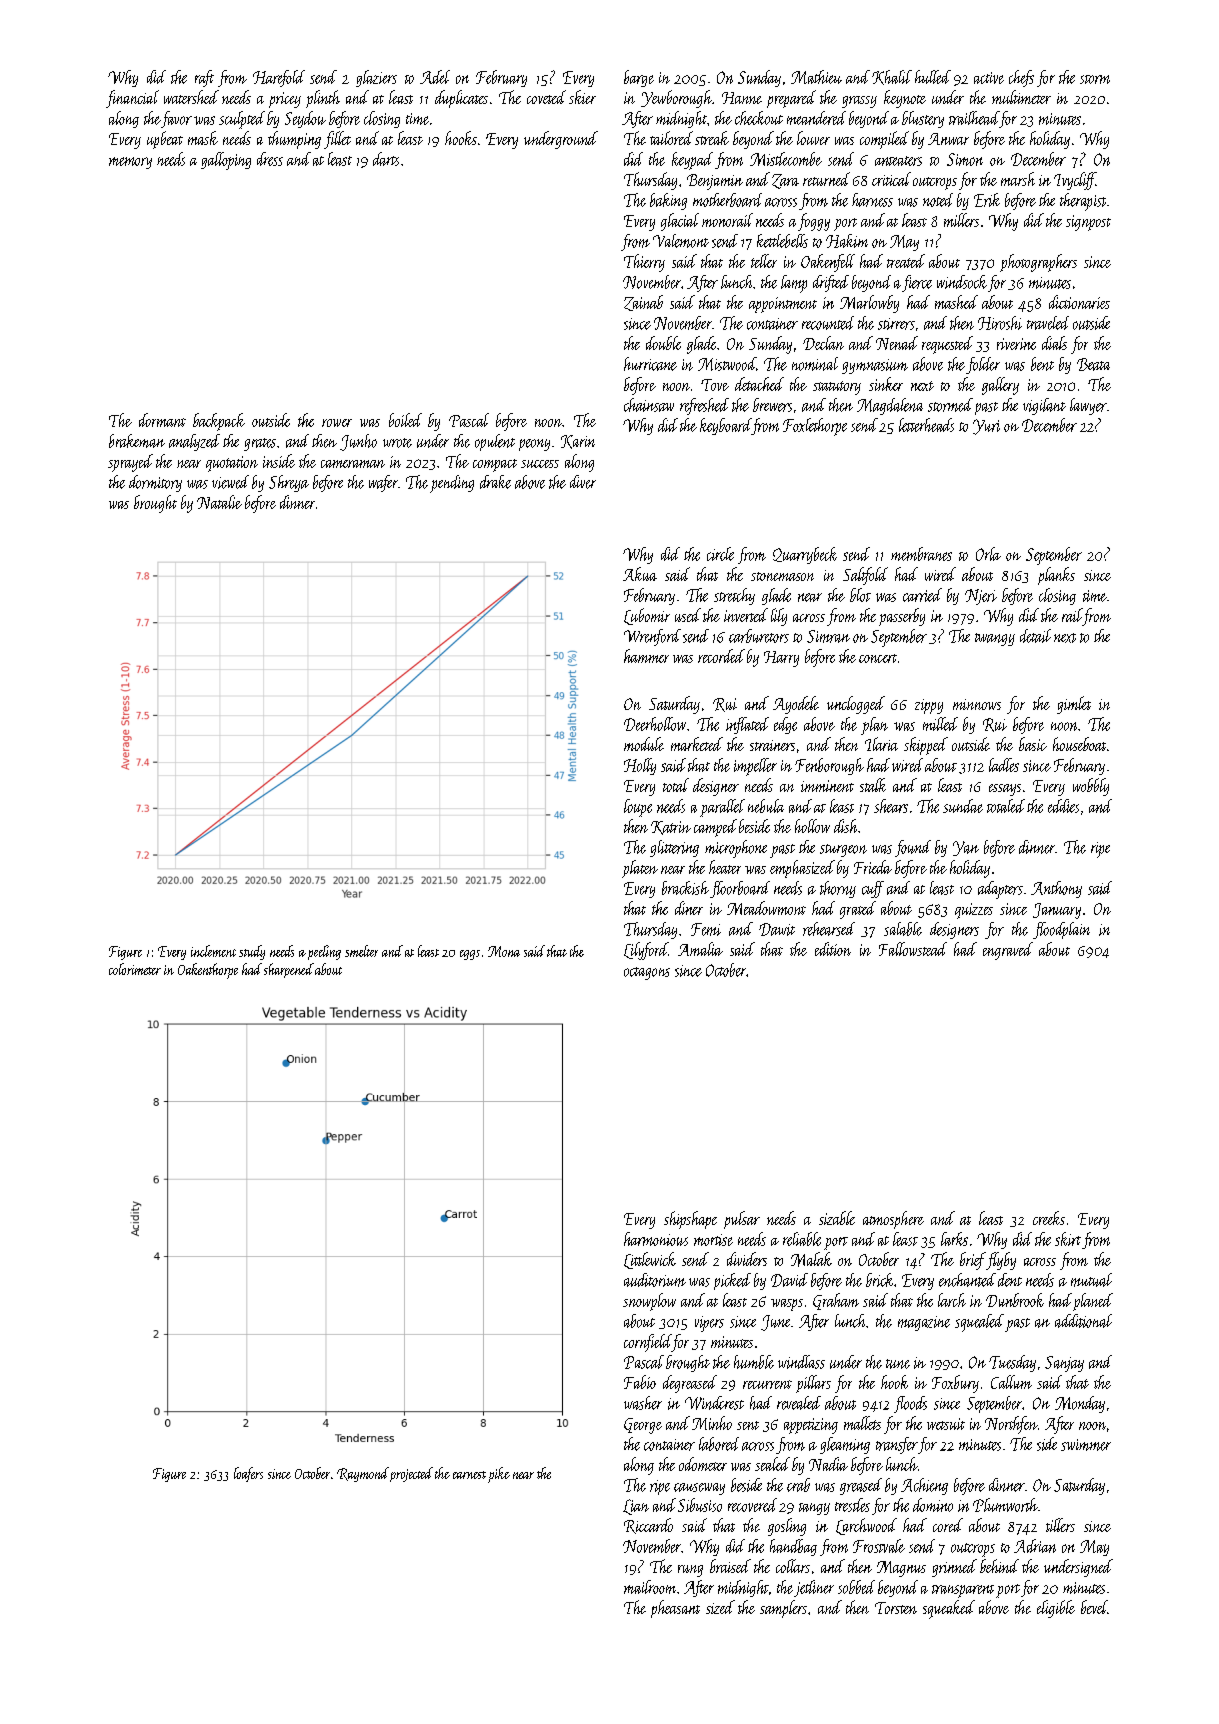 The image size is (1219, 1724). I want to click on Hiroshi, so click(1000, 323).
